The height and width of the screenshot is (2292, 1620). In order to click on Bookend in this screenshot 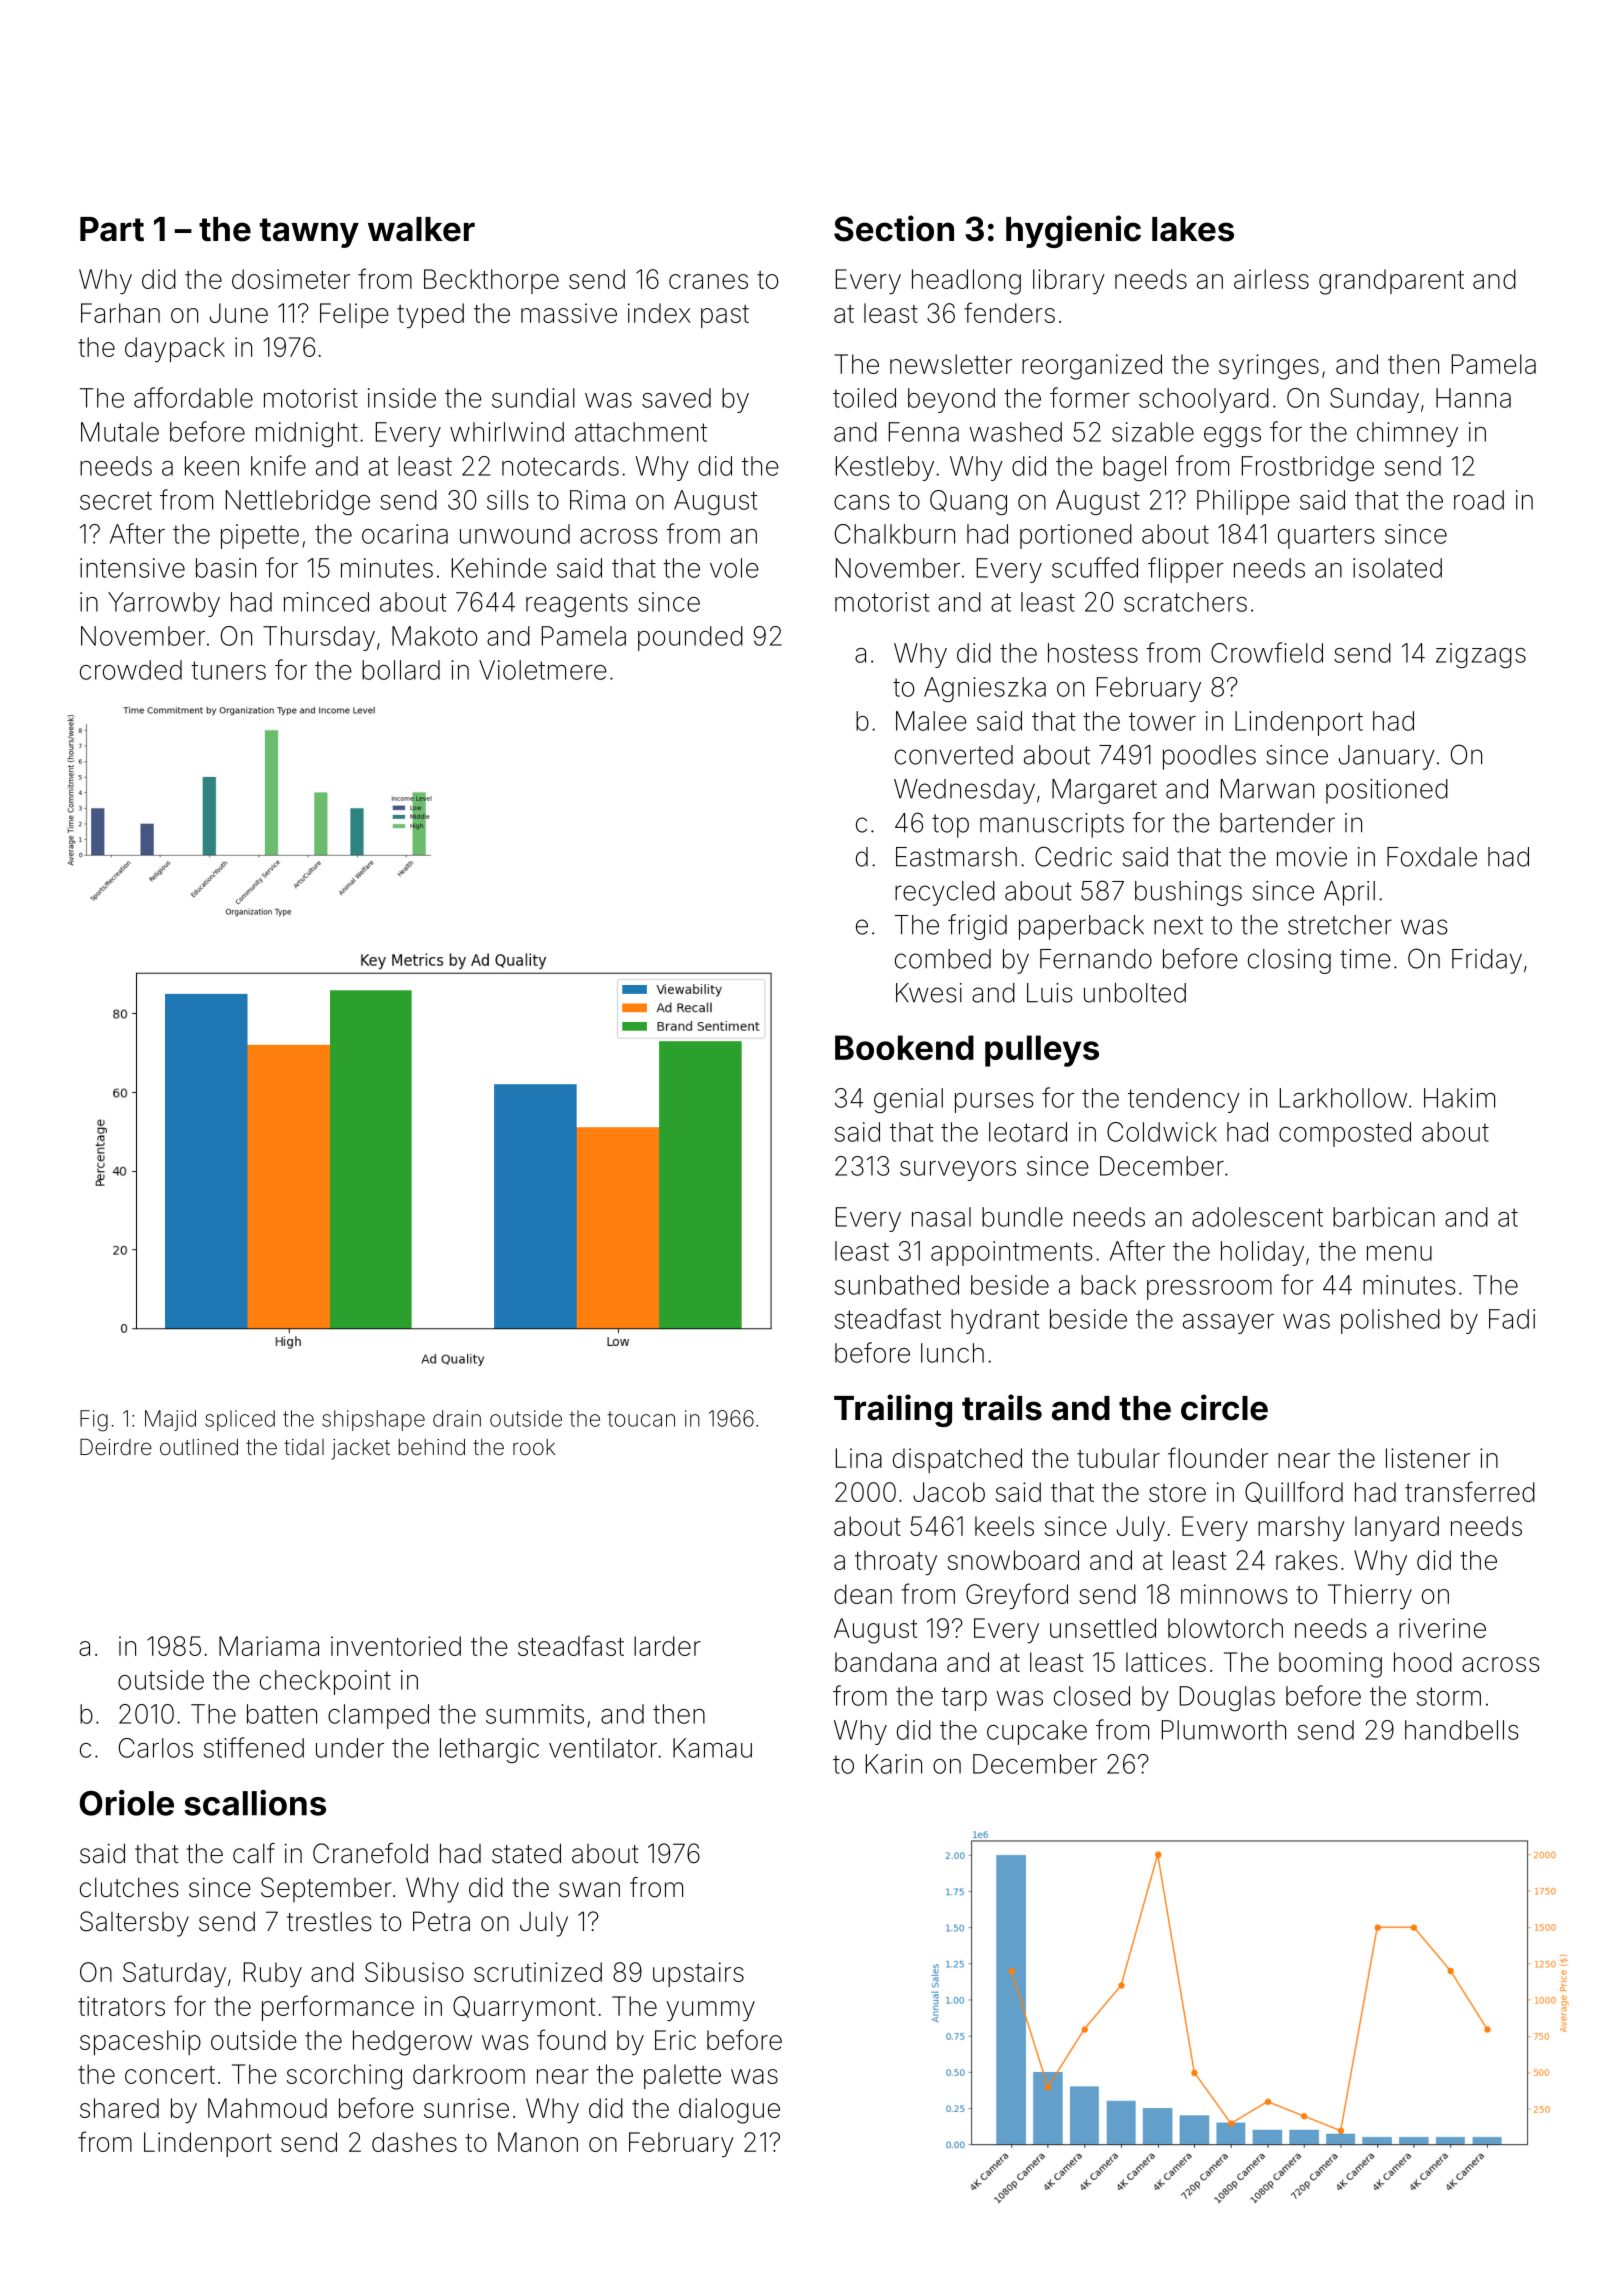, I will do `click(904, 1047)`.
